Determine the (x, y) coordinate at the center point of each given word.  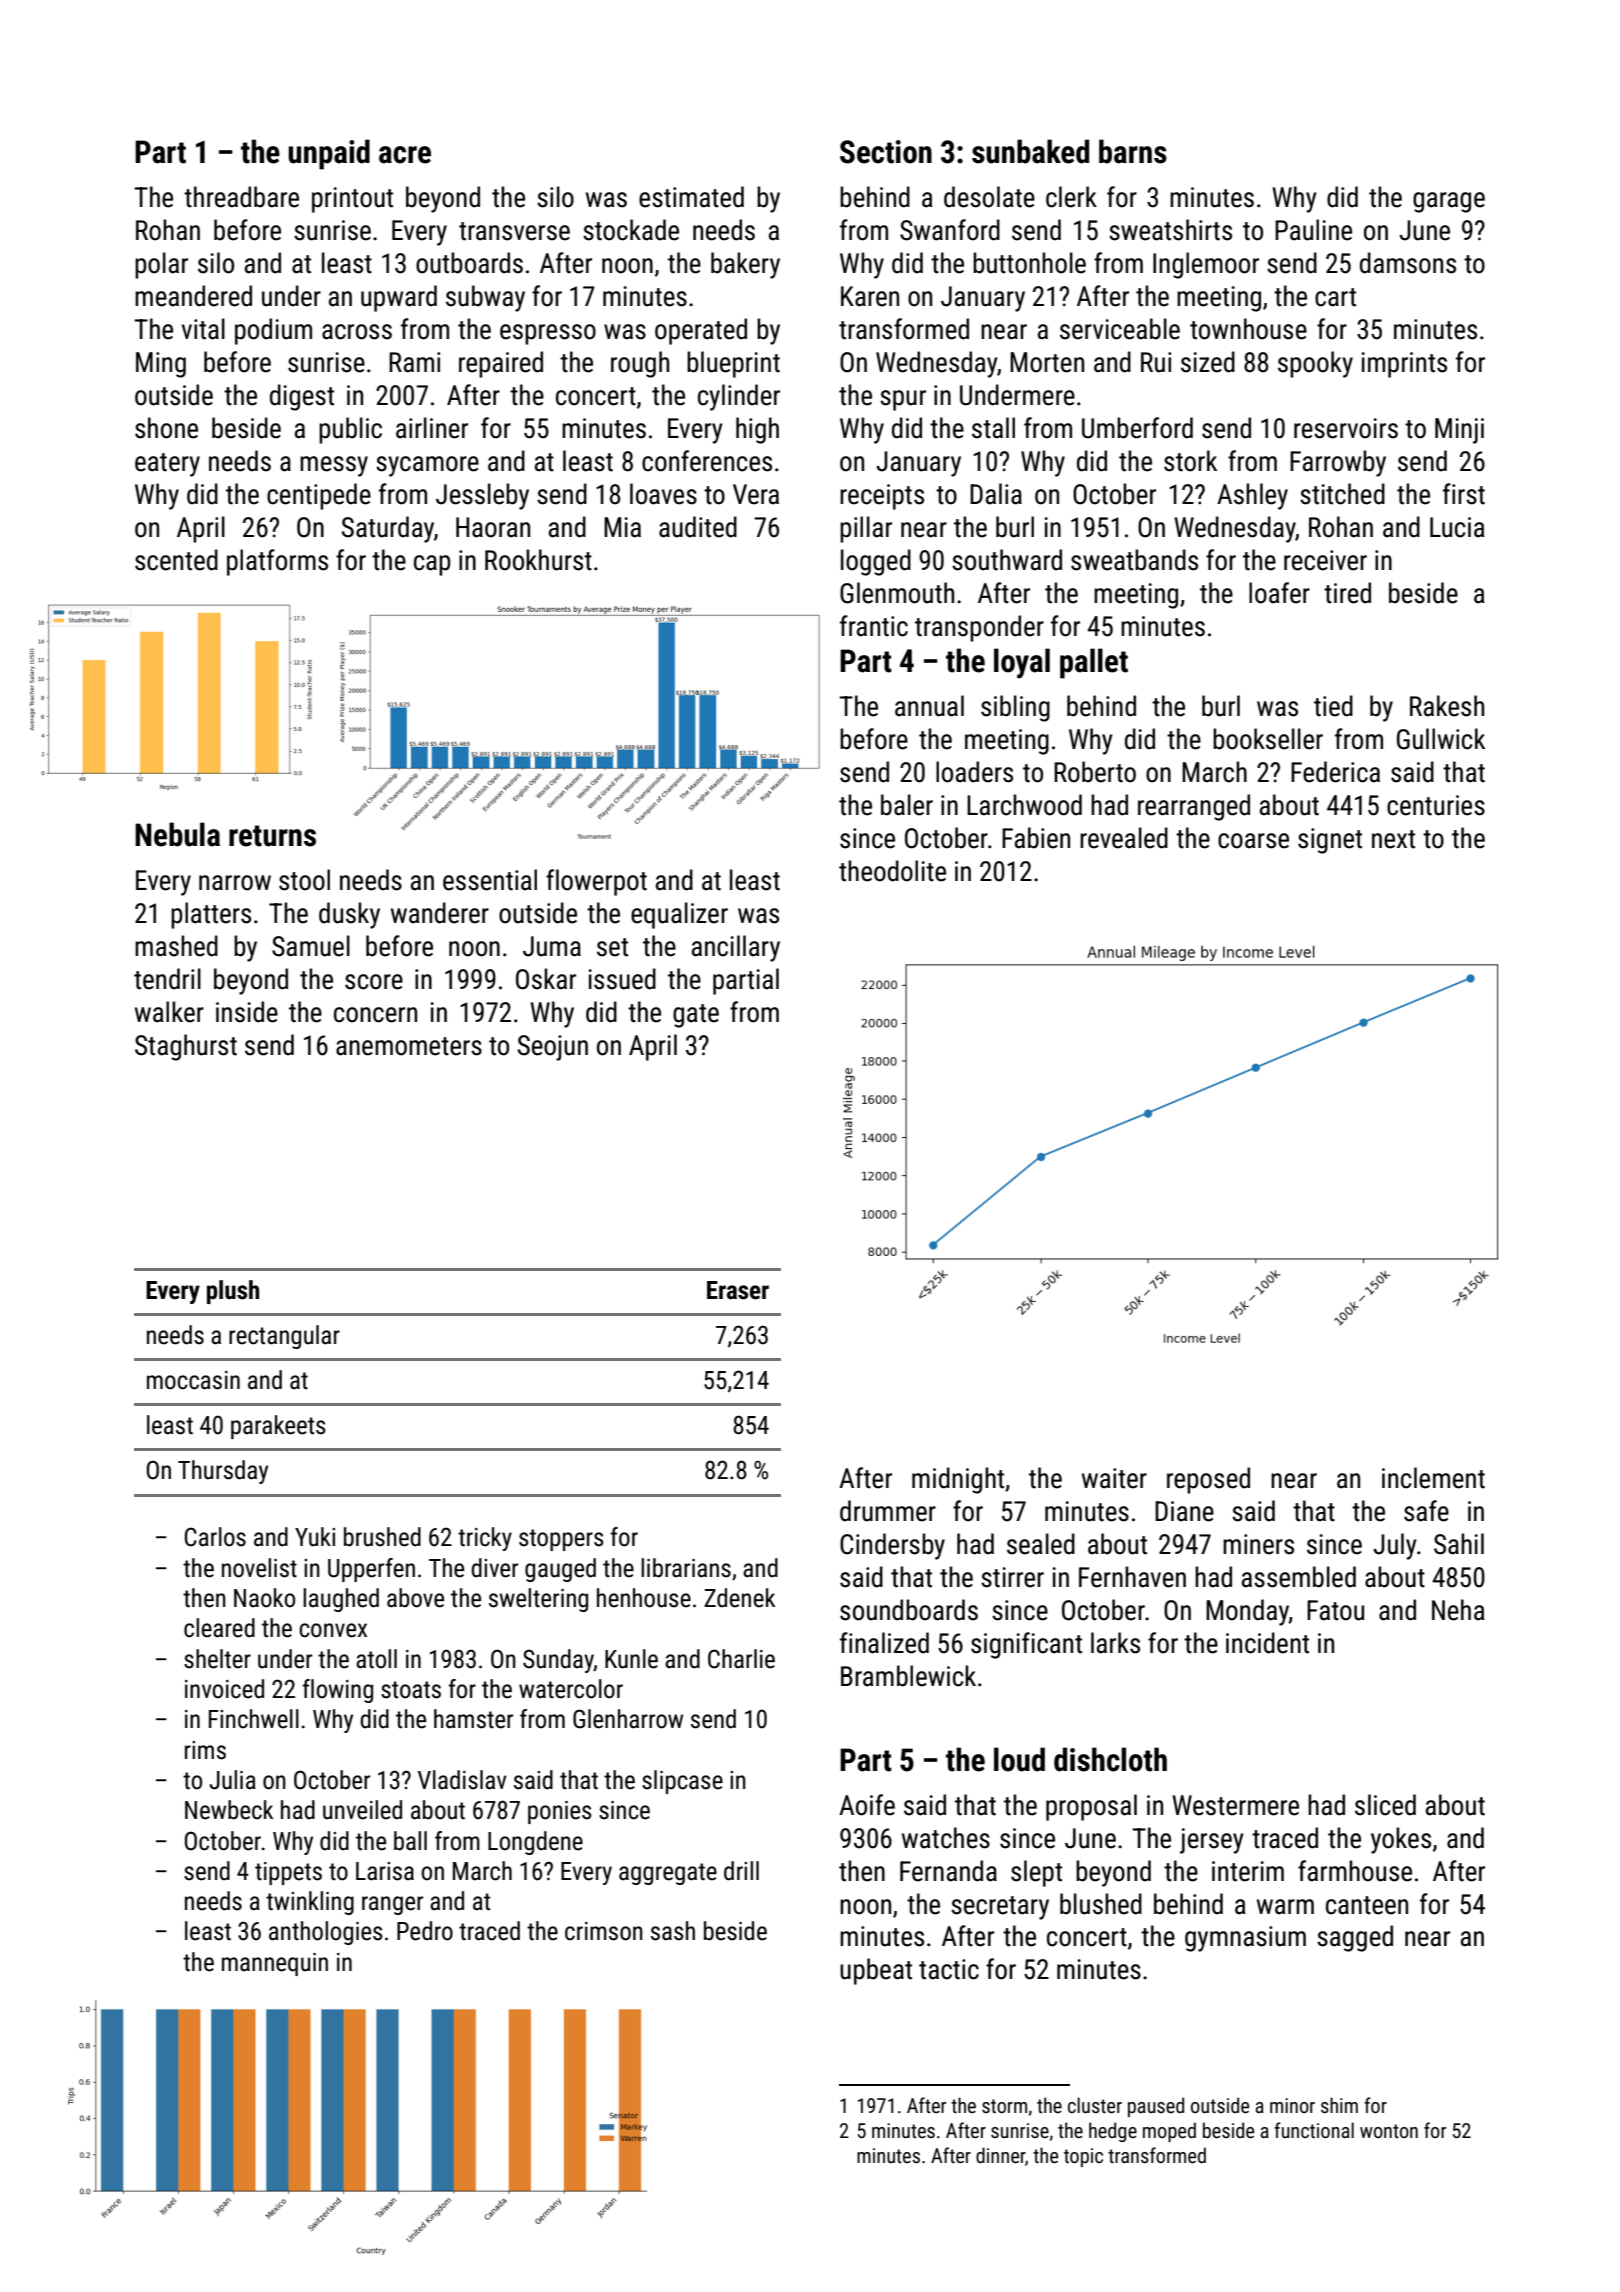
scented (176, 560)
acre (405, 155)
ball (410, 1841)
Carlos (215, 1537)
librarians (686, 1568)
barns (1133, 151)
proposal (1091, 1807)
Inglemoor (1206, 265)
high (757, 430)
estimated (691, 197)
